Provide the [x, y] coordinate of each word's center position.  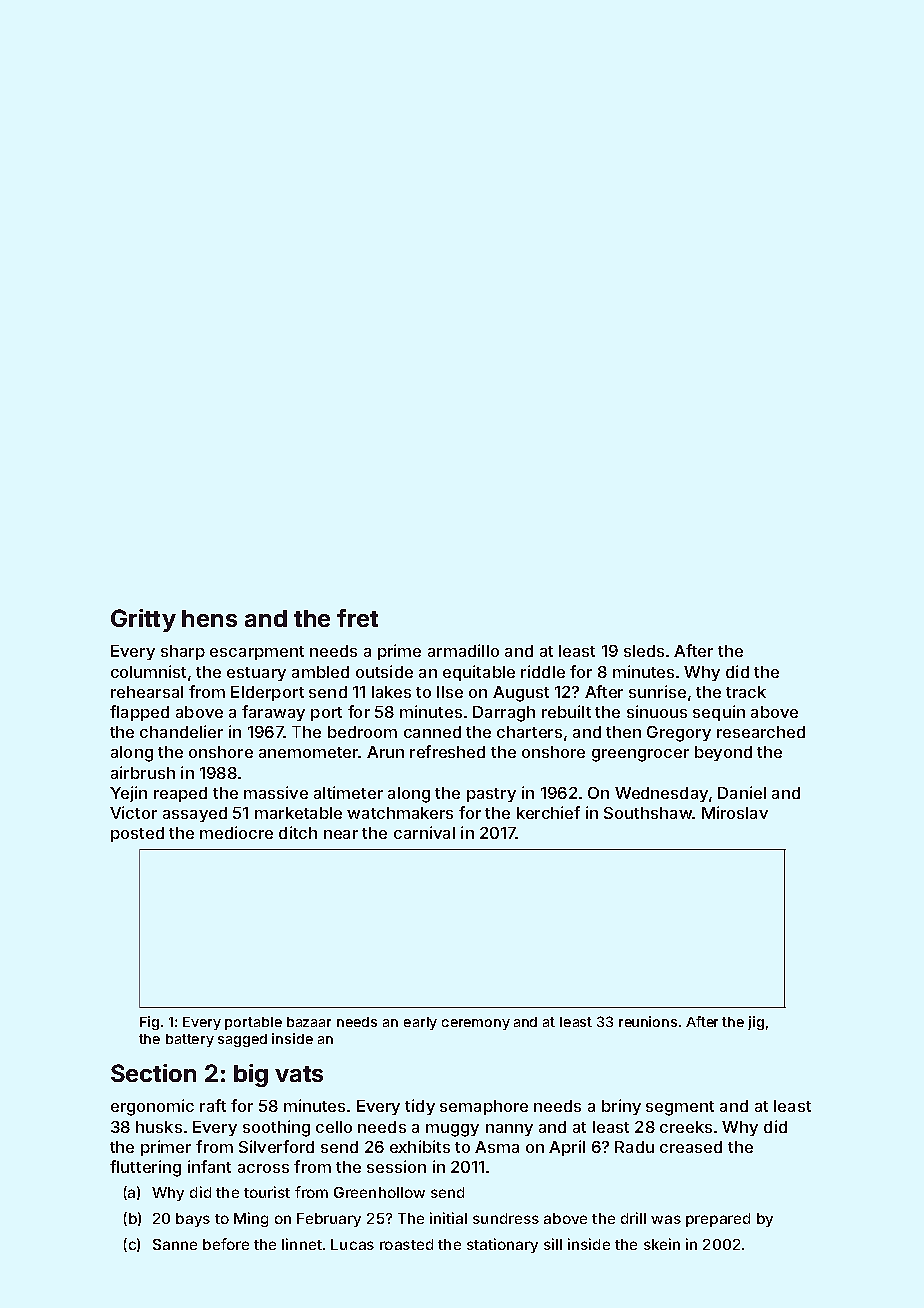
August [521, 694]
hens [209, 618]
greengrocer [640, 755]
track [746, 692]
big [251, 1075]
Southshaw [648, 813]
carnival [424, 832]
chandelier [181, 731]
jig [756, 1023]
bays [193, 1220]
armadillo [463, 650]
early [420, 1023]
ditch [298, 832]
